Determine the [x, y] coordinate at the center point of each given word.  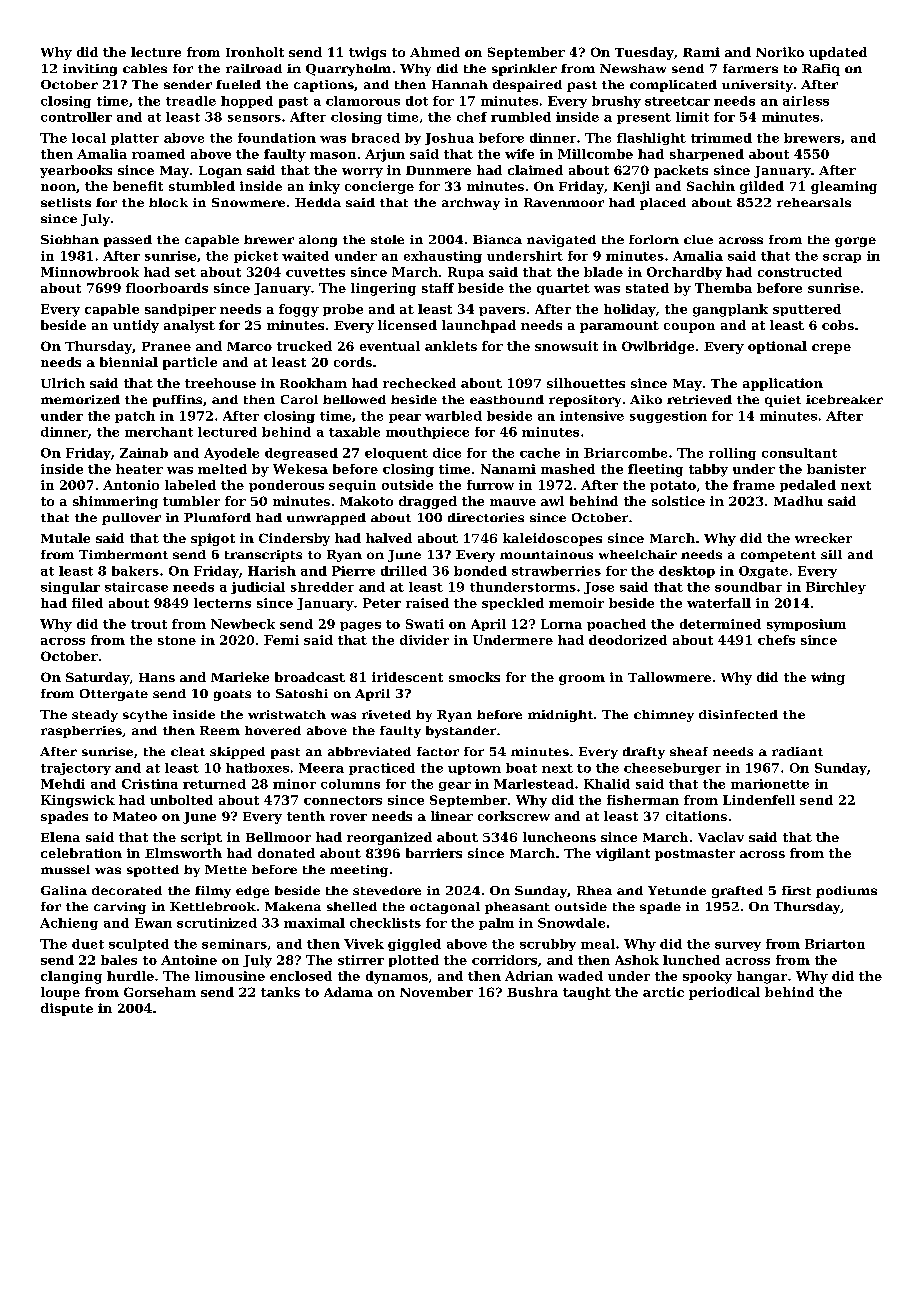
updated [838, 53]
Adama [348, 992]
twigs [367, 53]
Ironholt [255, 52]
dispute [67, 1009]
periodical [724, 993]
